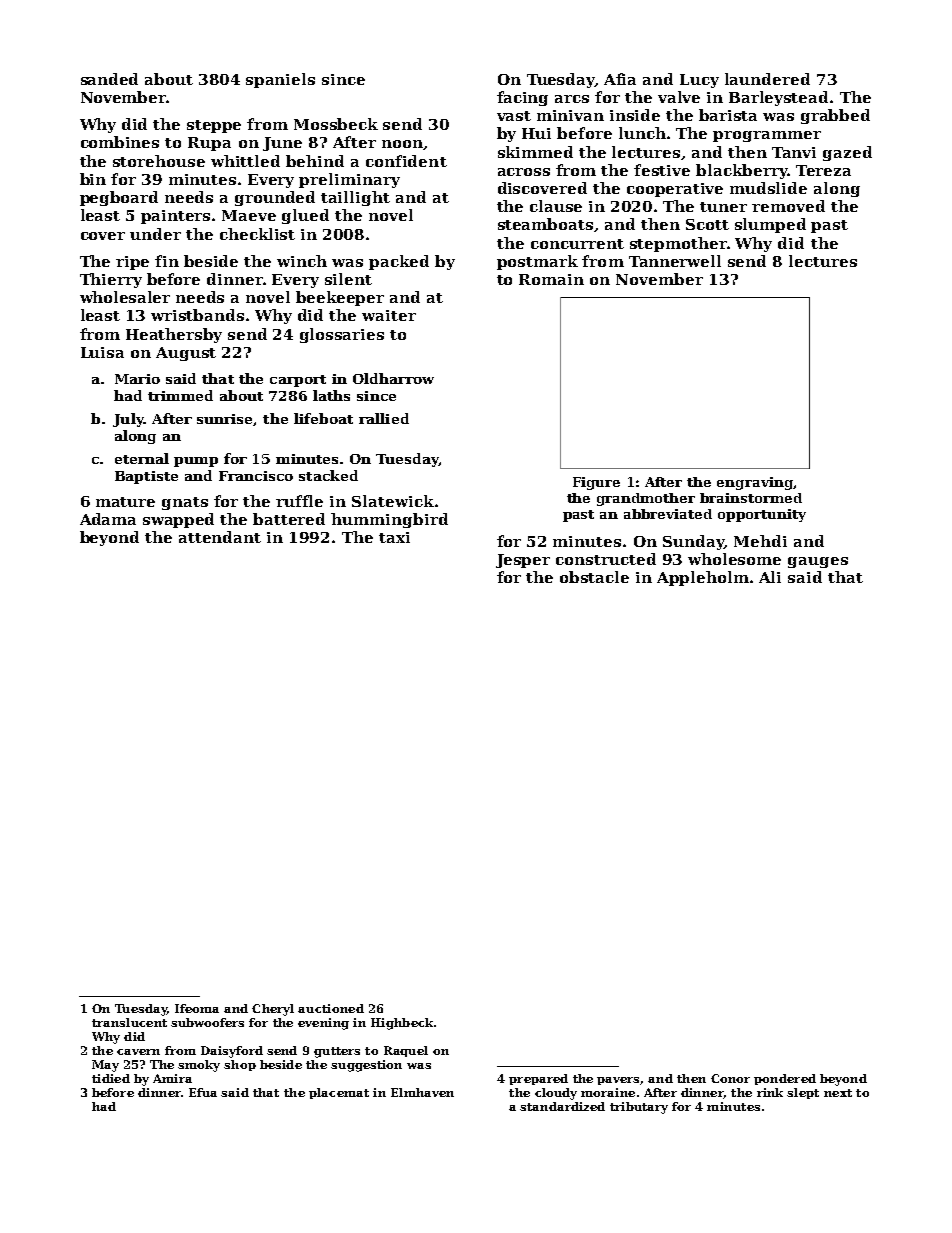 The width and height of the screenshot is (952, 1233). I want to click on auctioned, so click(331, 1008).
